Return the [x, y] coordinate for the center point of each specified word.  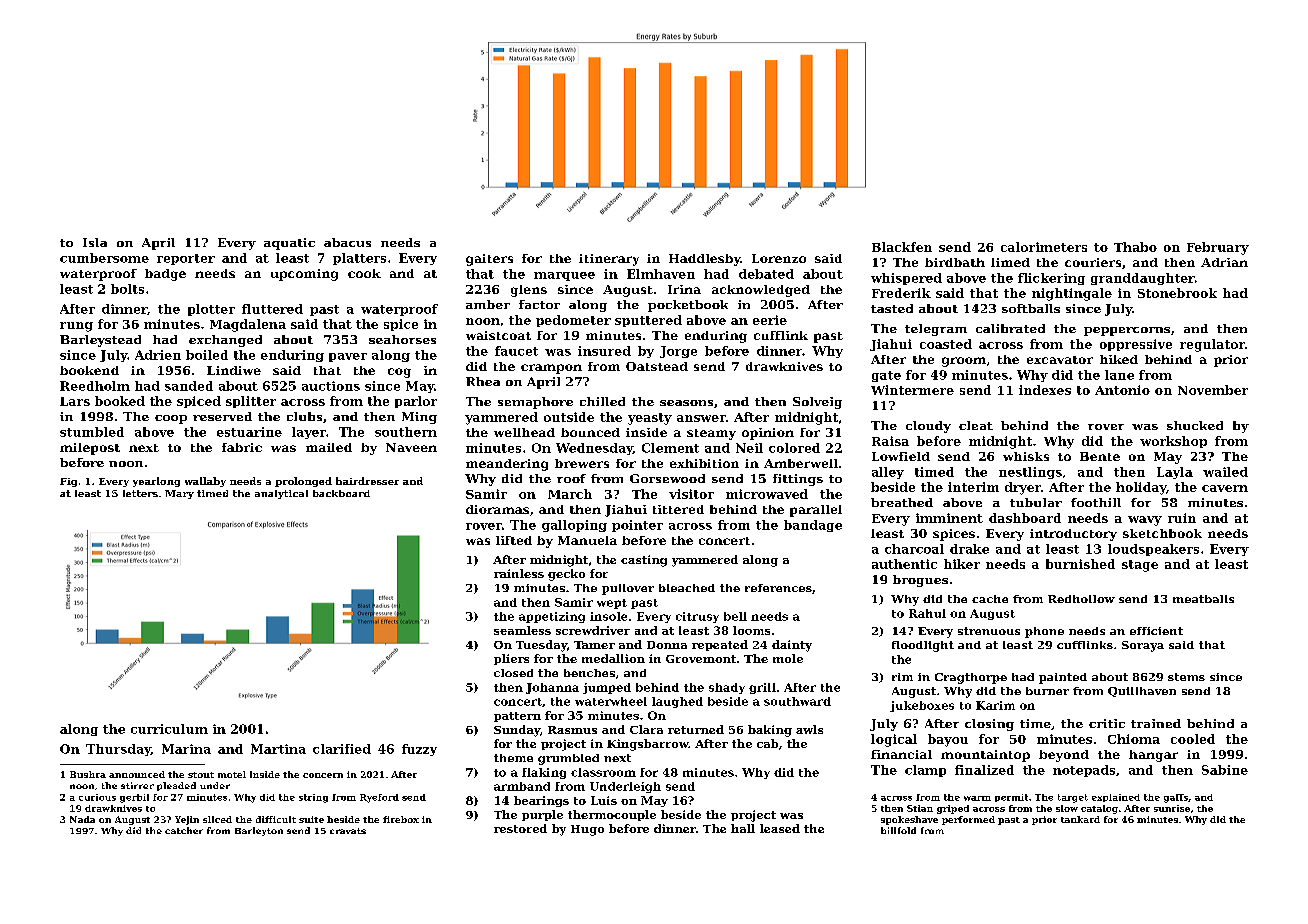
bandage [813, 526]
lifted [514, 540]
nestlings [1030, 473]
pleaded [176, 786]
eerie [770, 320]
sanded [189, 386]
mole [788, 658]
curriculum [169, 729]
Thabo [1135, 247]
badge [165, 275]
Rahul [927, 613]
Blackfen [902, 247]
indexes [1045, 390]
